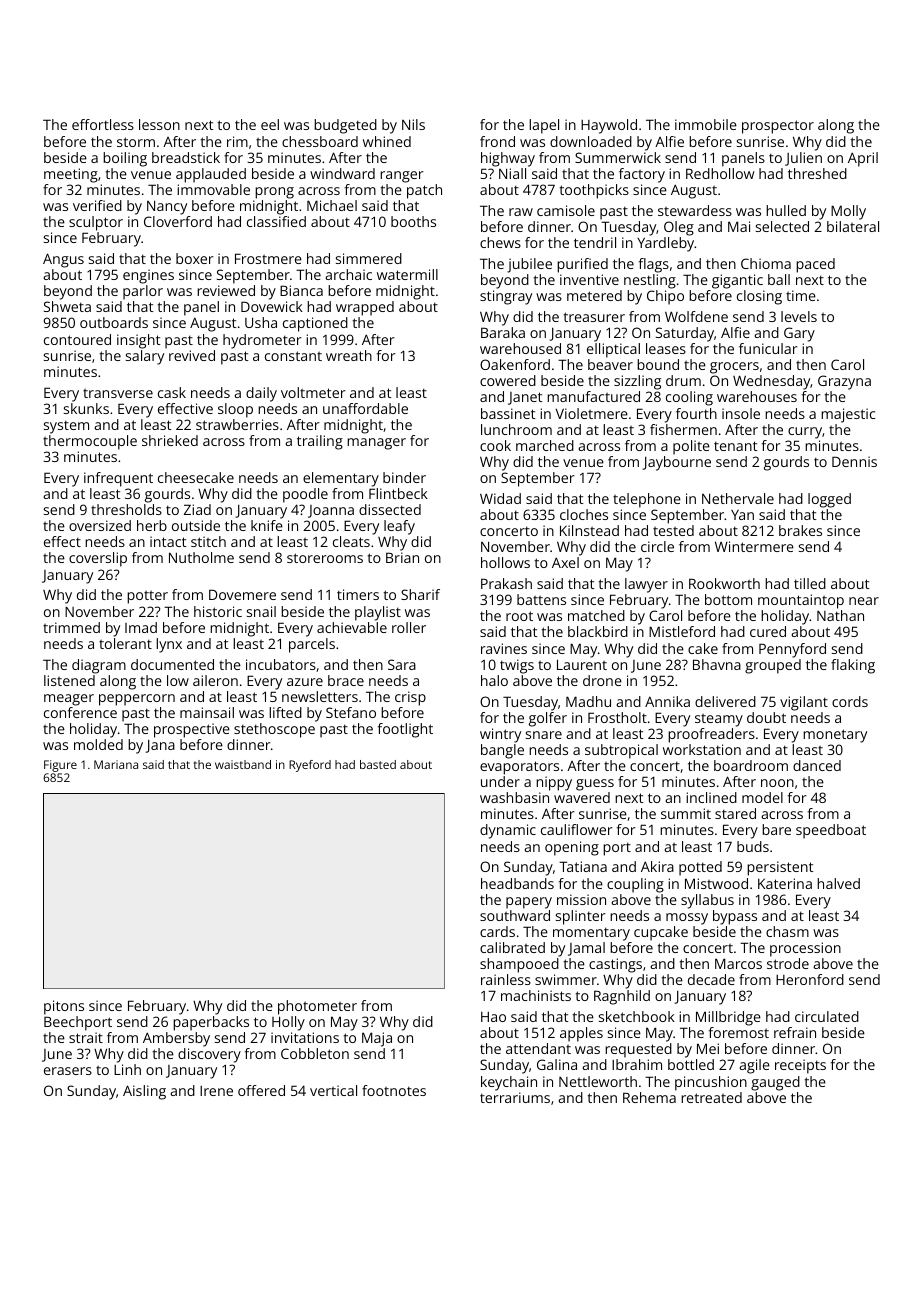 Image resolution: width=924 pixels, height=1308 pixels. Describe the element at coordinates (276, 221) in the screenshot. I see `classified` at that location.
